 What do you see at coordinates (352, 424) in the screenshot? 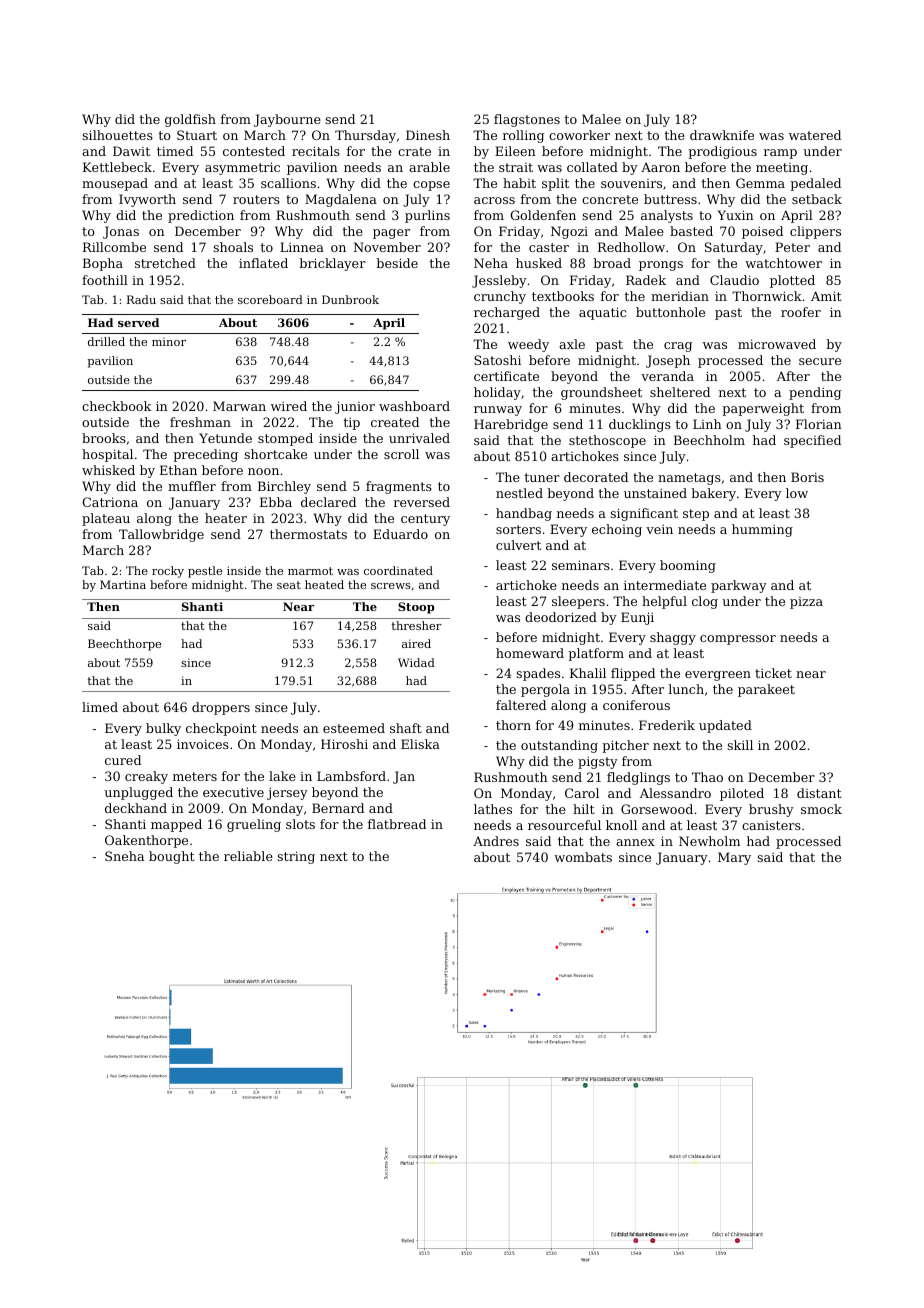
I see `tip` at bounding box center [352, 424].
